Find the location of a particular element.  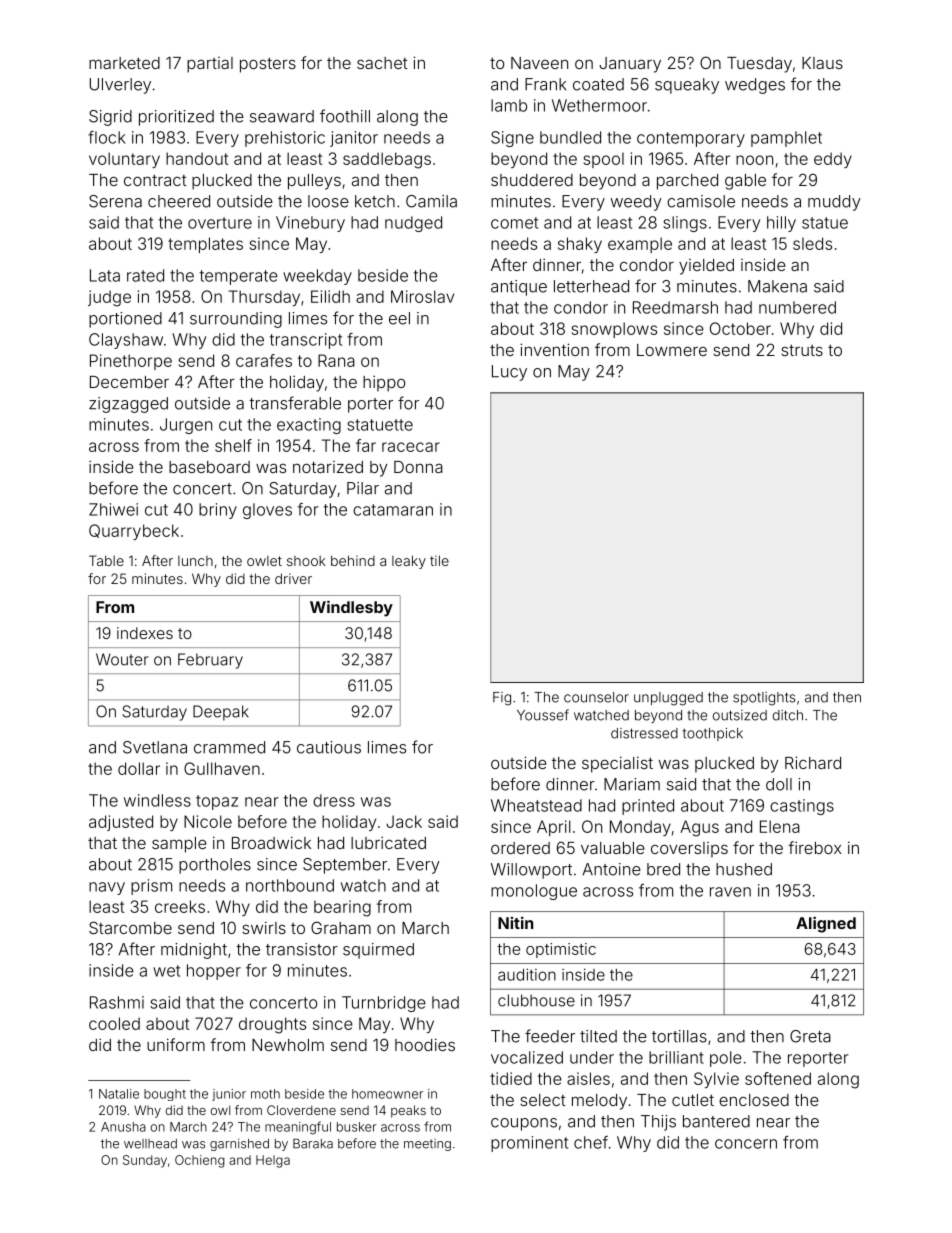

slings is located at coordinates (685, 224).
